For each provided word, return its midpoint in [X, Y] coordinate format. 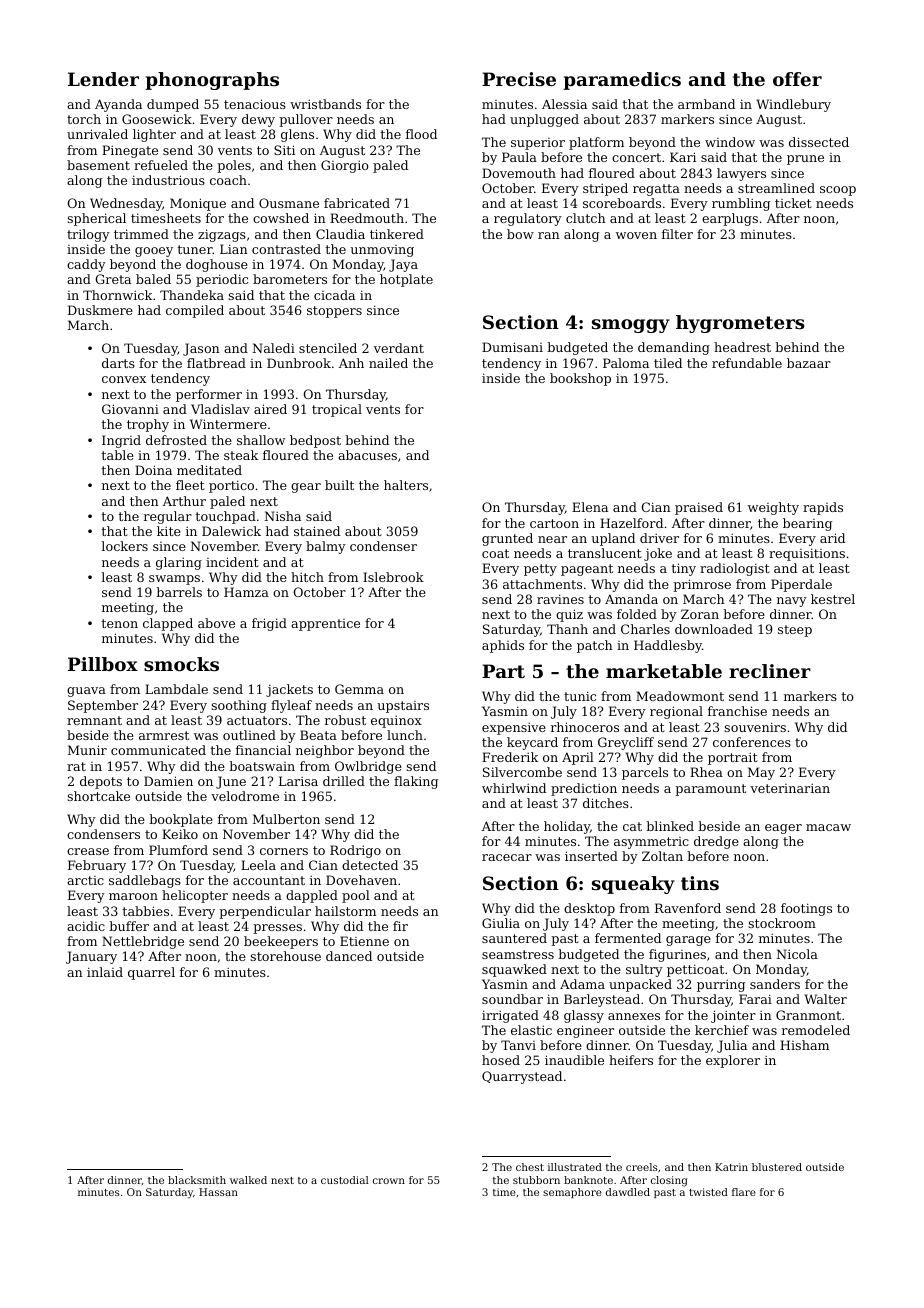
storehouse [285, 956]
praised [699, 508]
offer [797, 79]
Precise [519, 79]
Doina [153, 470]
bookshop [580, 379]
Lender [103, 79]
